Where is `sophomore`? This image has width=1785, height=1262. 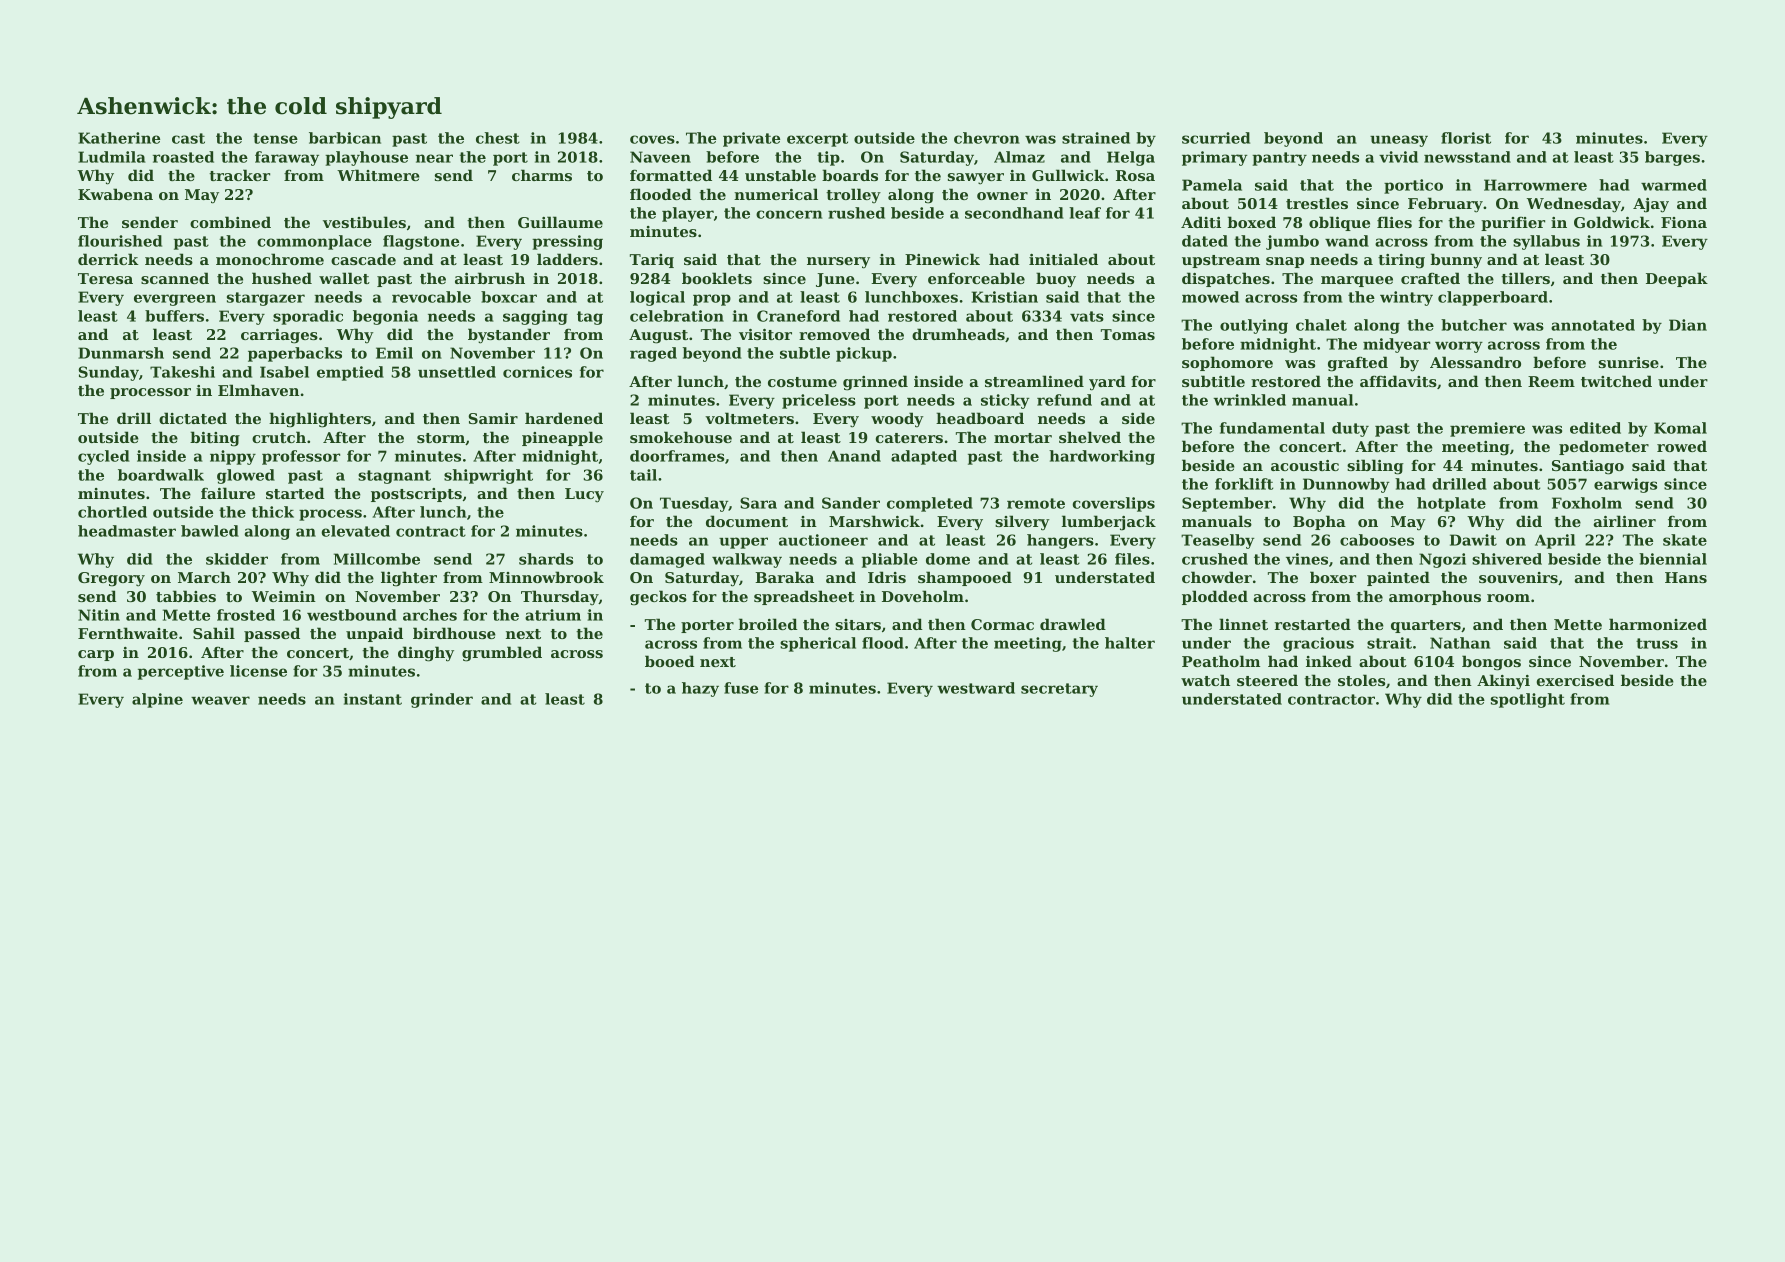
sophomore is located at coordinates (1227, 363).
